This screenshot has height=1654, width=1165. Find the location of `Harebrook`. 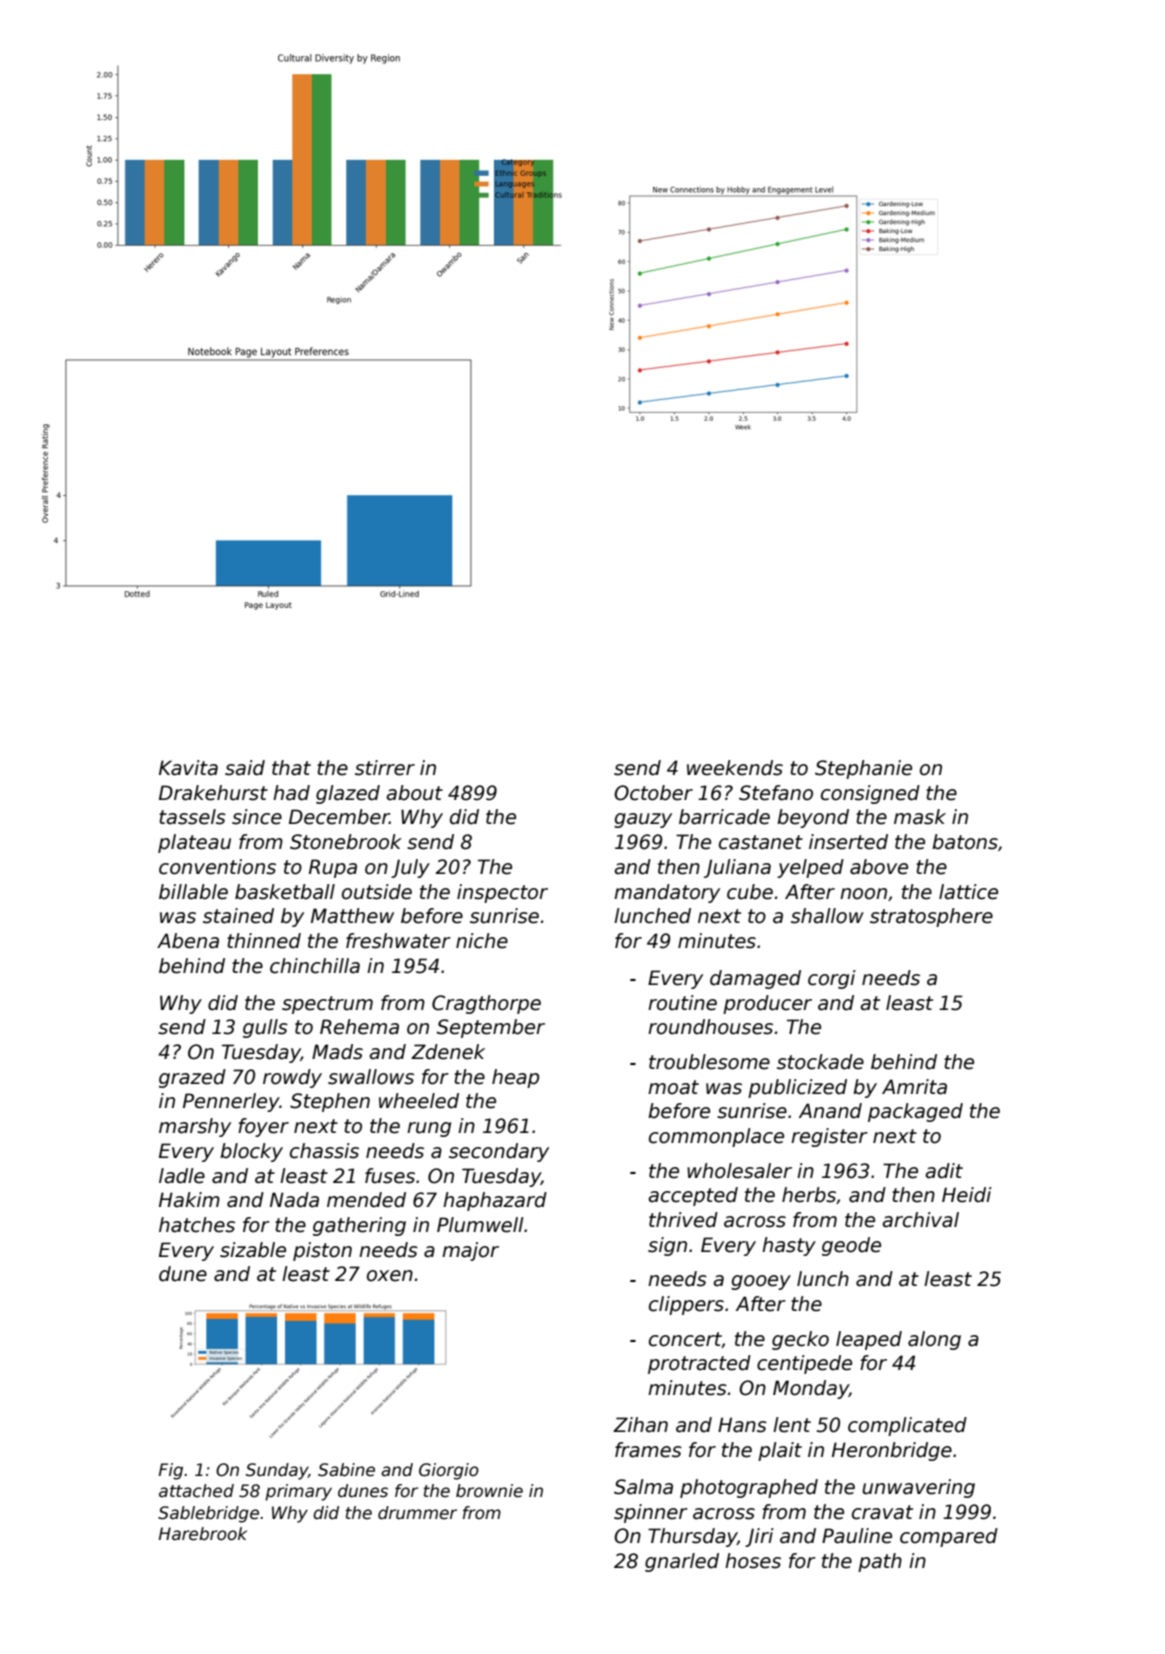

Harebrook is located at coordinates (203, 1534).
